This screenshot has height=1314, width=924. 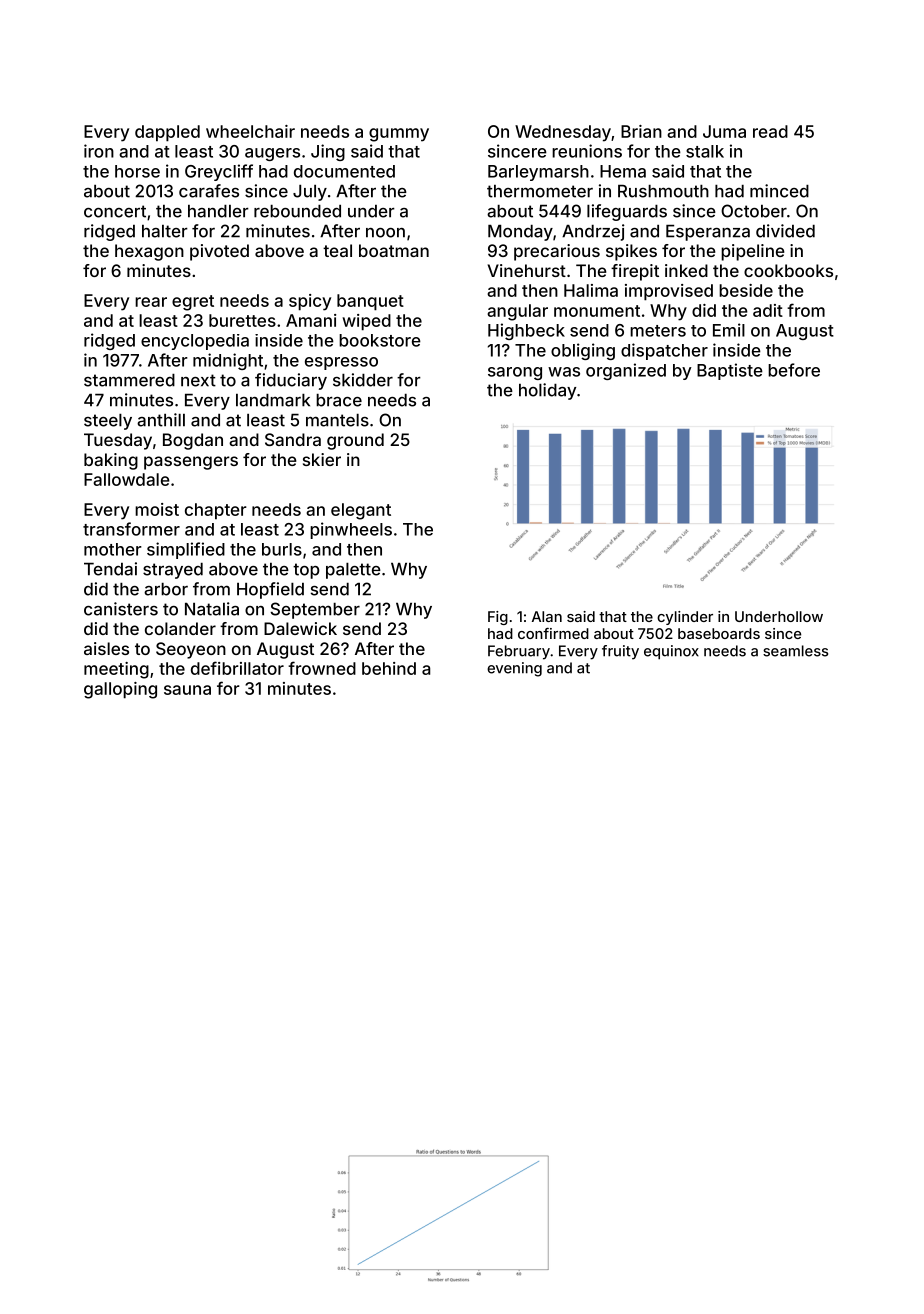 I want to click on dispatcher, so click(x=664, y=351).
